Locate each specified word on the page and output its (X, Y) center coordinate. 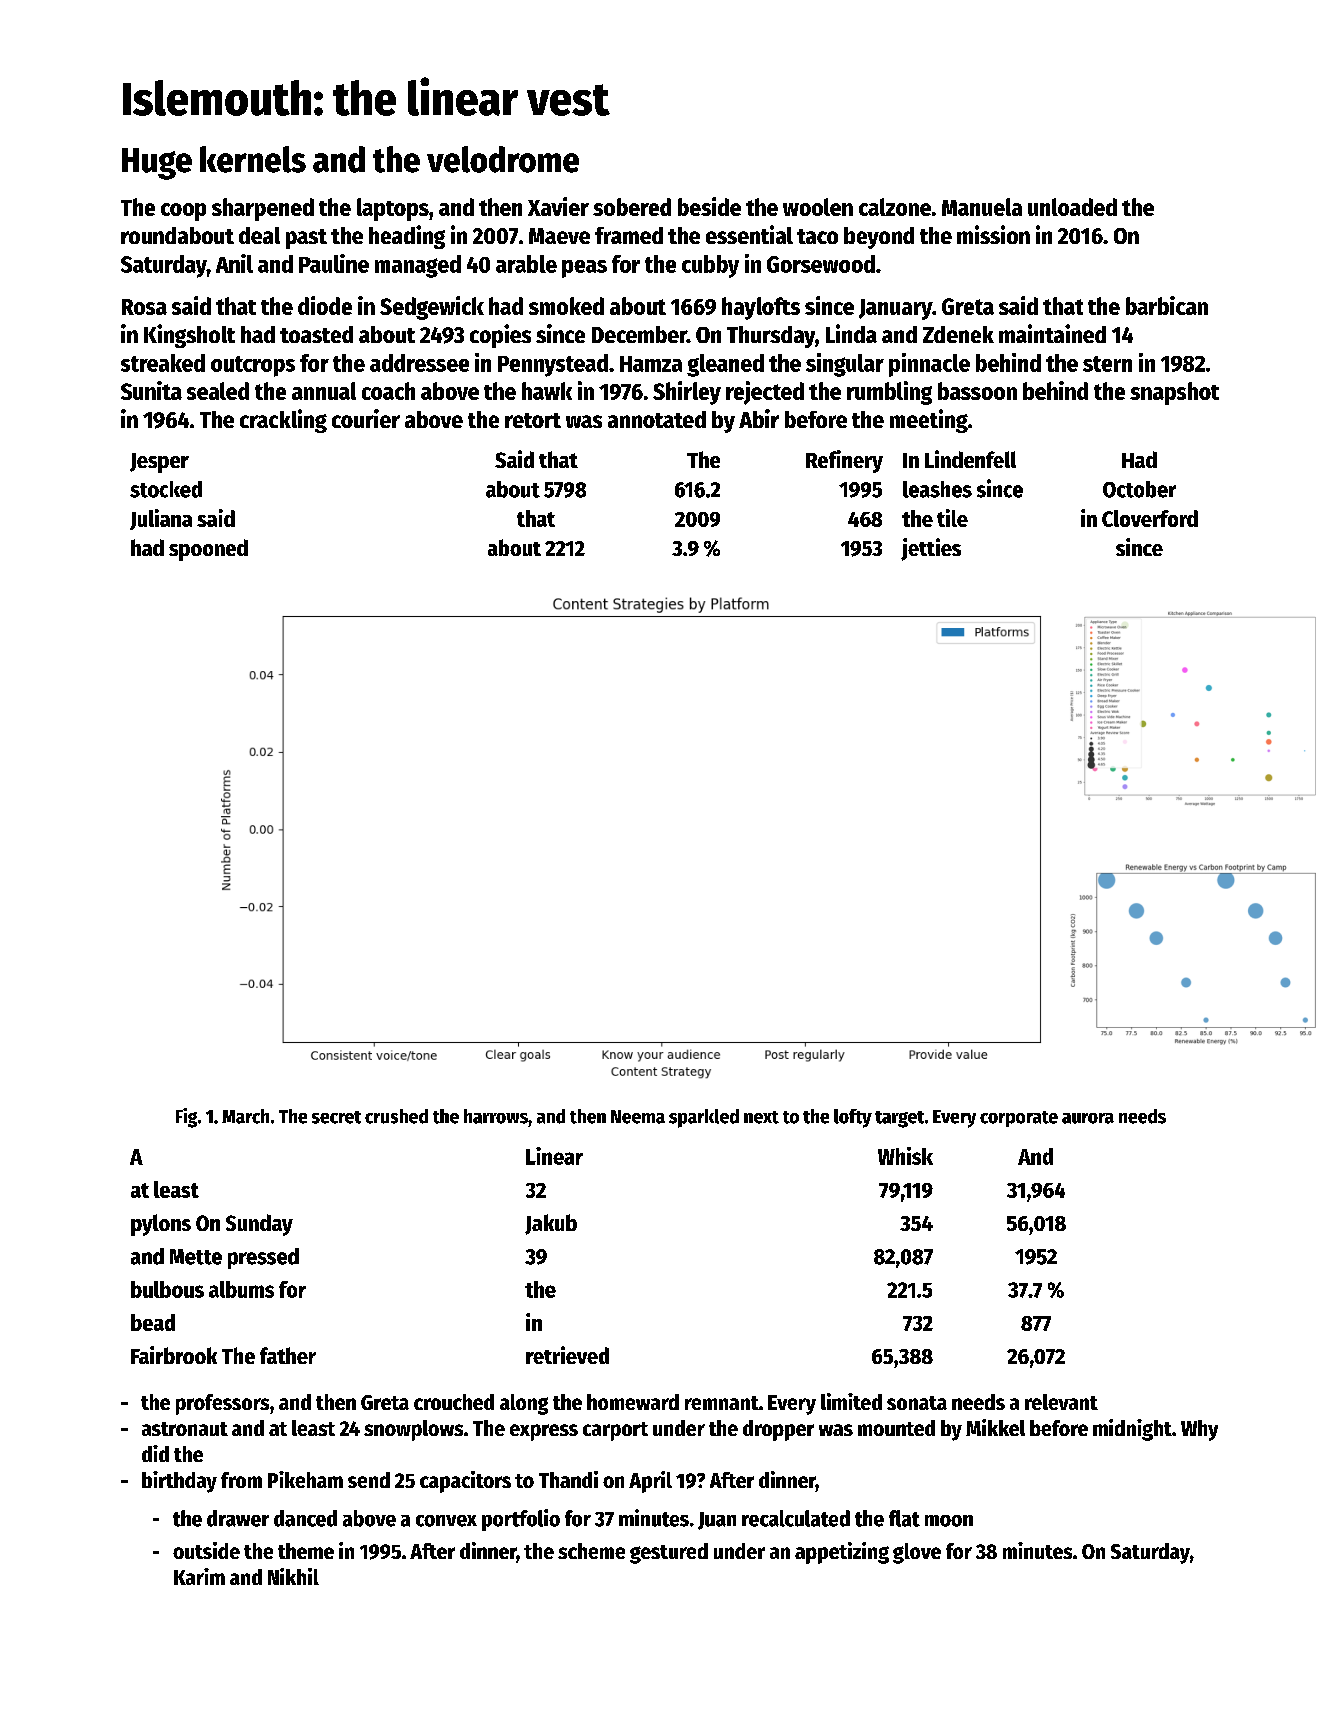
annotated (657, 419)
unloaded (1072, 207)
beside (709, 206)
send (369, 1480)
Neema (638, 1117)
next (761, 1117)
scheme (591, 1551)
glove (917, 1553)
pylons (161, 1225)
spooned (208, 550)
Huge (157, 164)
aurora (1088, 1118)
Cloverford (1150, 518)
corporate (1019, 1119)
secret (336, 1117)
